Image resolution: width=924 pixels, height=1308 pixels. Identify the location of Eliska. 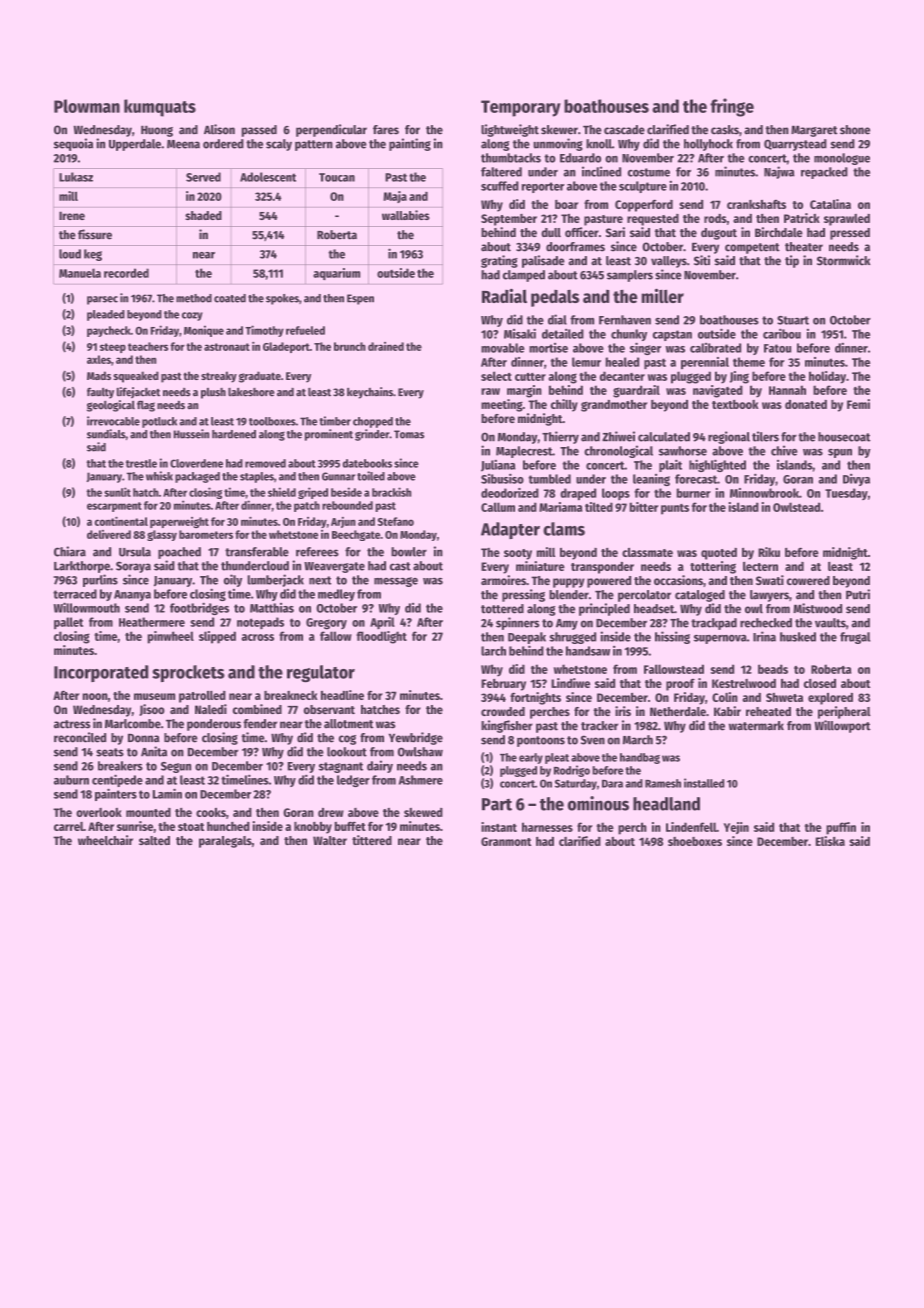
(830, 841).
